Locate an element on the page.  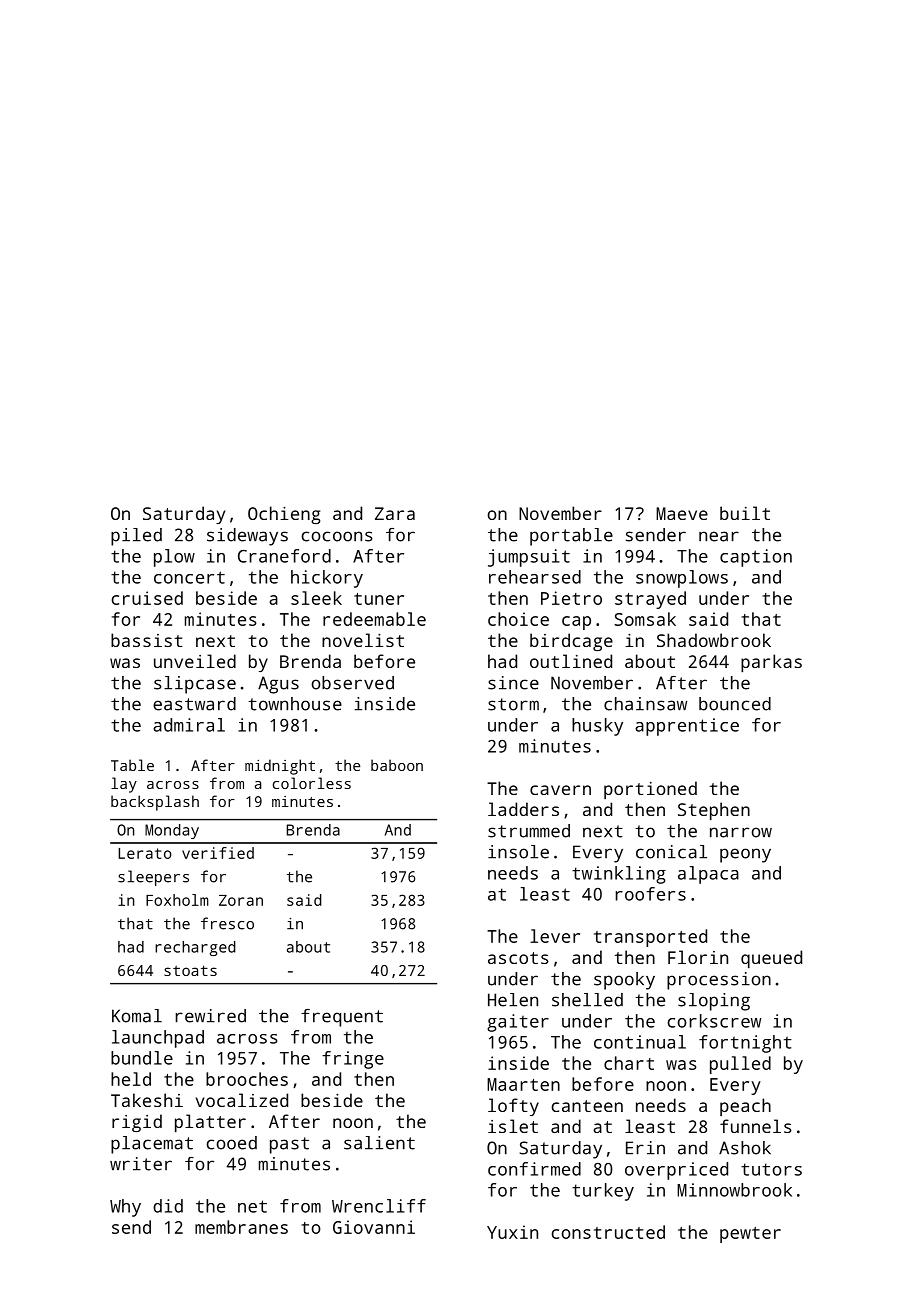
baboon is located at coordinates (397, 765).
